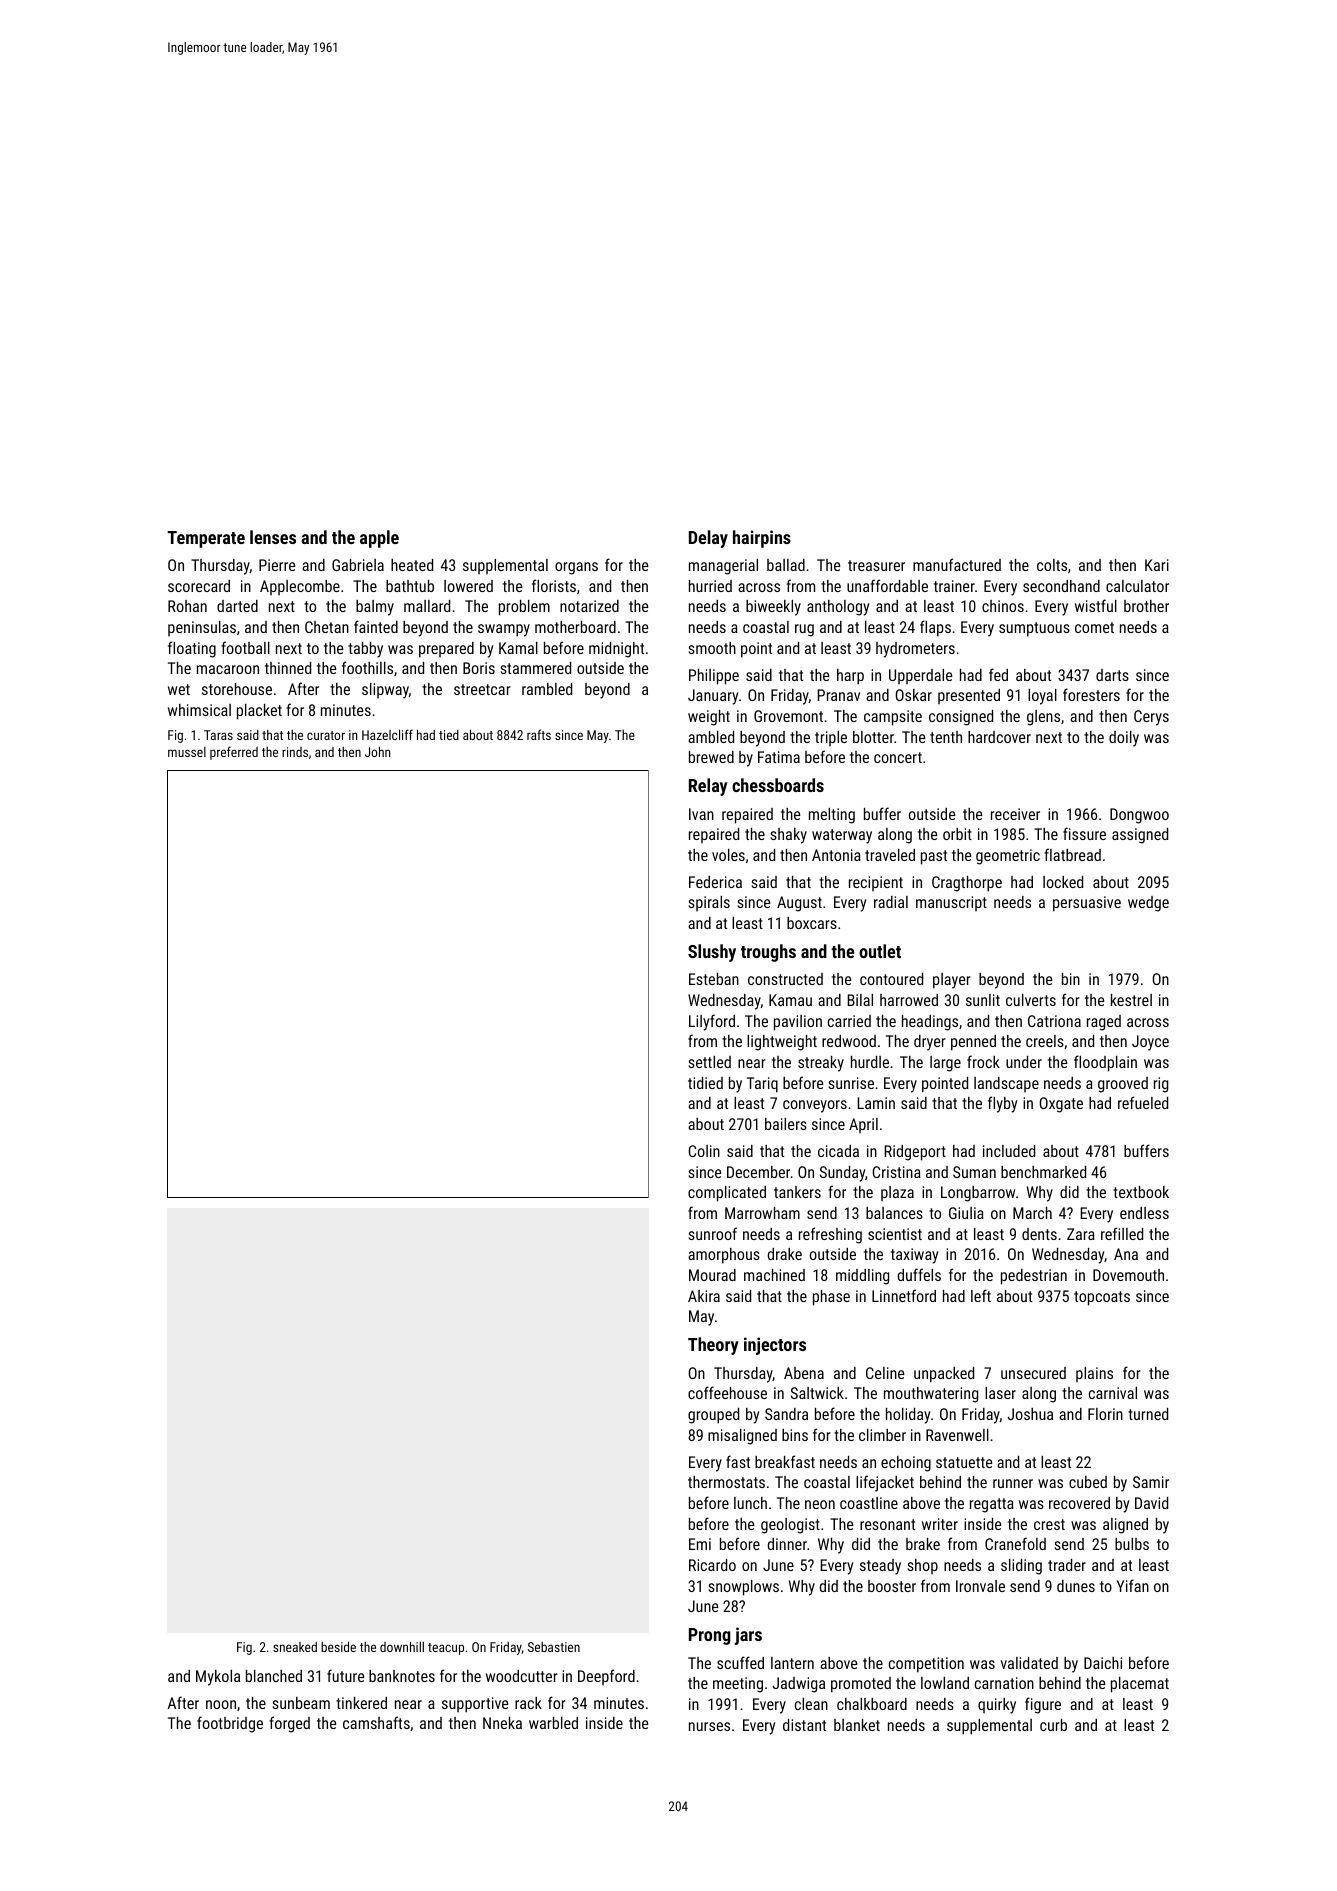 The height and width of the document is (1891, 1337). I want to click on Delay, so click(708, 539).
